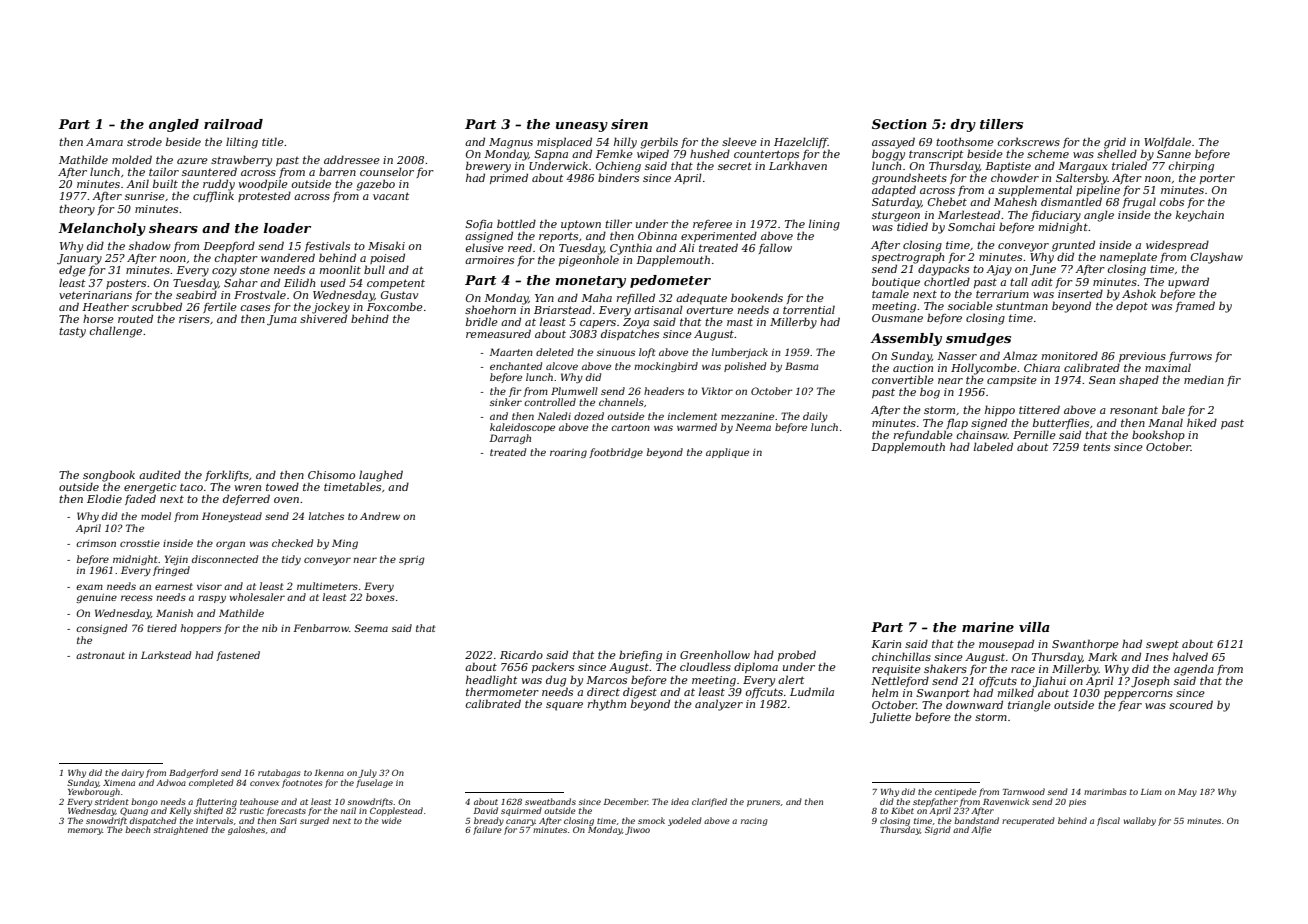 Image resolution: width=1308 pixels, height=924 pixels. I want to click on bottled, so click(516, 223).
